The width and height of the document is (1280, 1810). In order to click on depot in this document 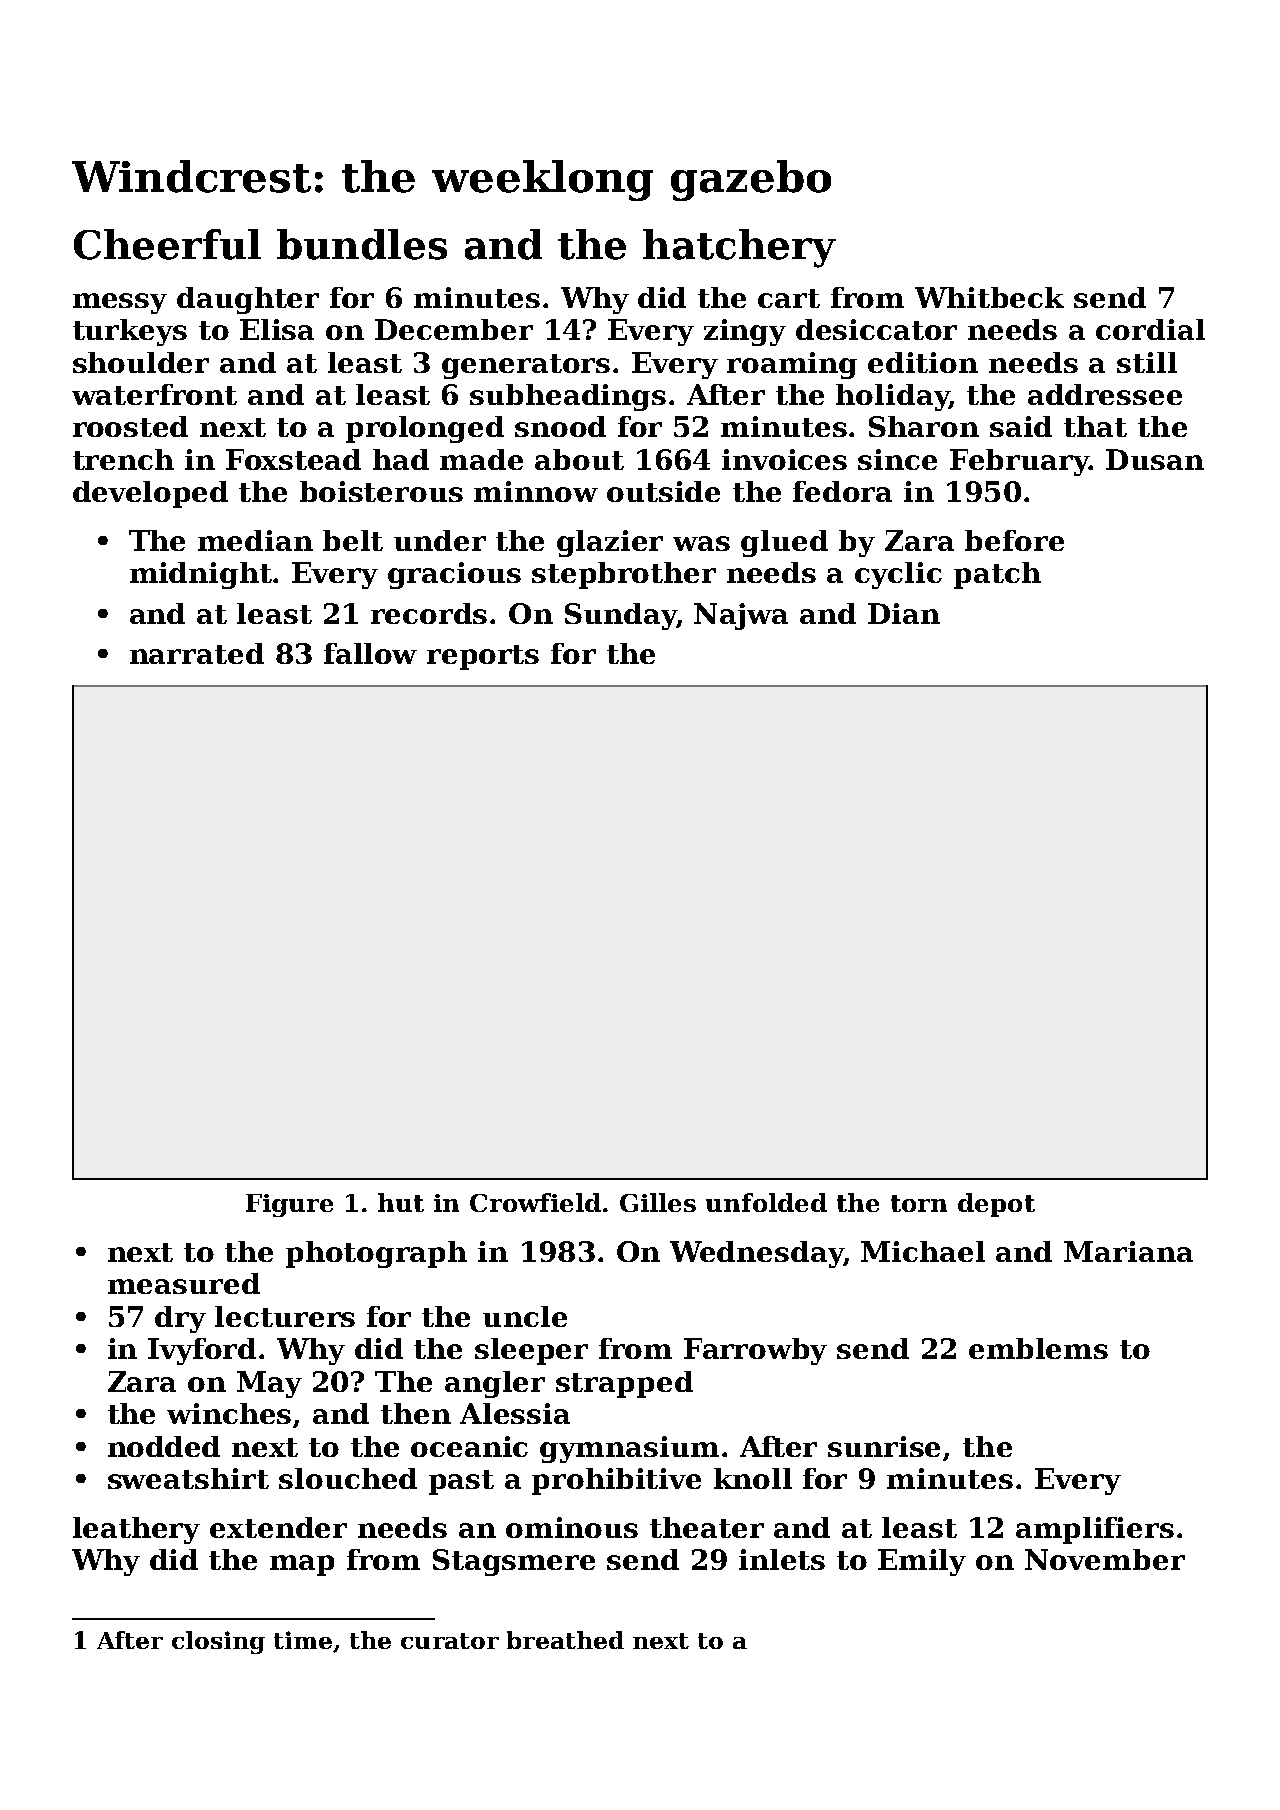, I will do `click(996, 1205)`.
